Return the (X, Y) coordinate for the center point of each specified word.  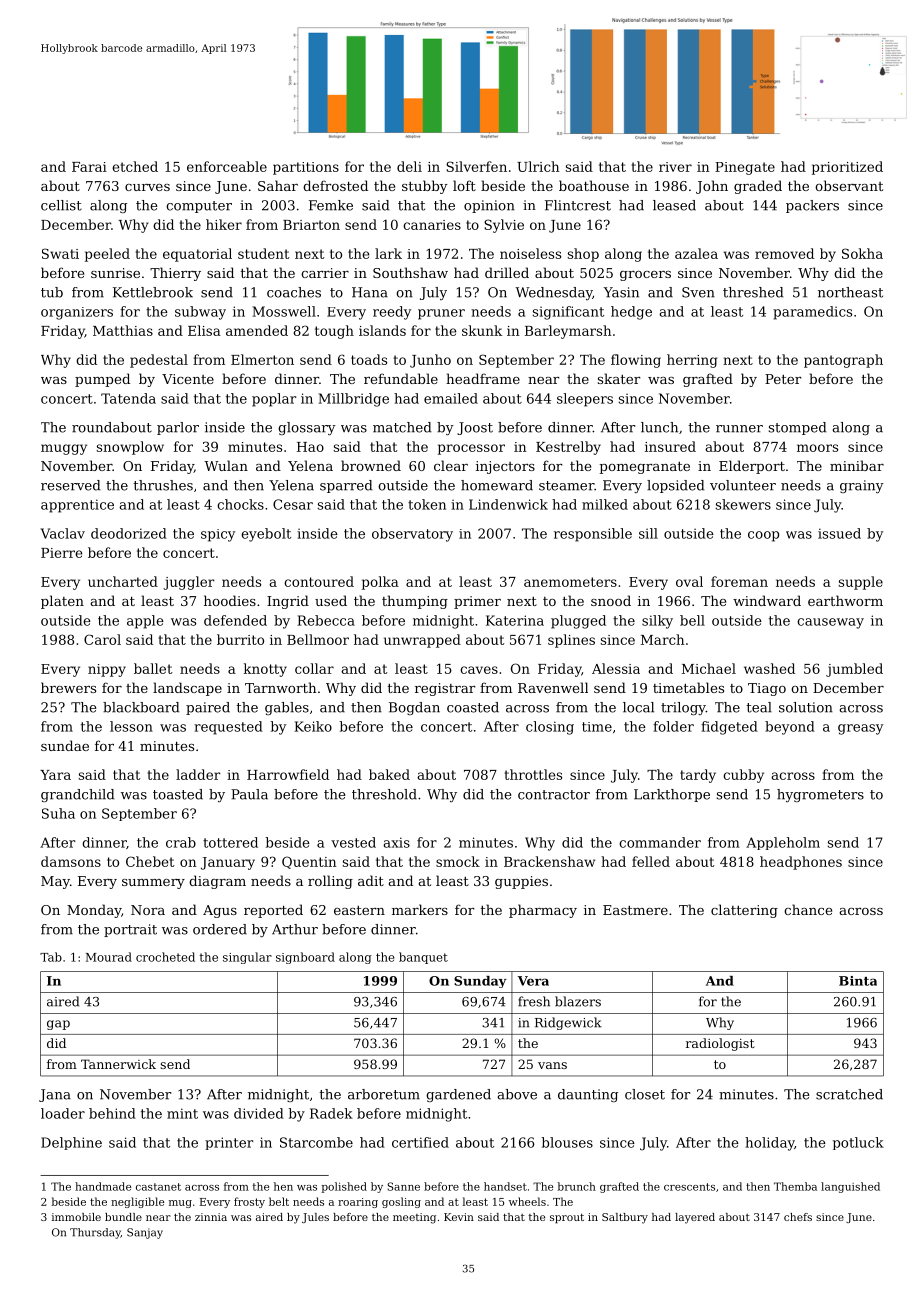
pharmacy (543, 911)
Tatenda (128, 398)
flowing (636, 361)
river (675, 167)
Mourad (109, 957)
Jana (55, 1095)
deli (409, 166)
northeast (850, 292)
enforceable (227, 166)
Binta (858, 981)
